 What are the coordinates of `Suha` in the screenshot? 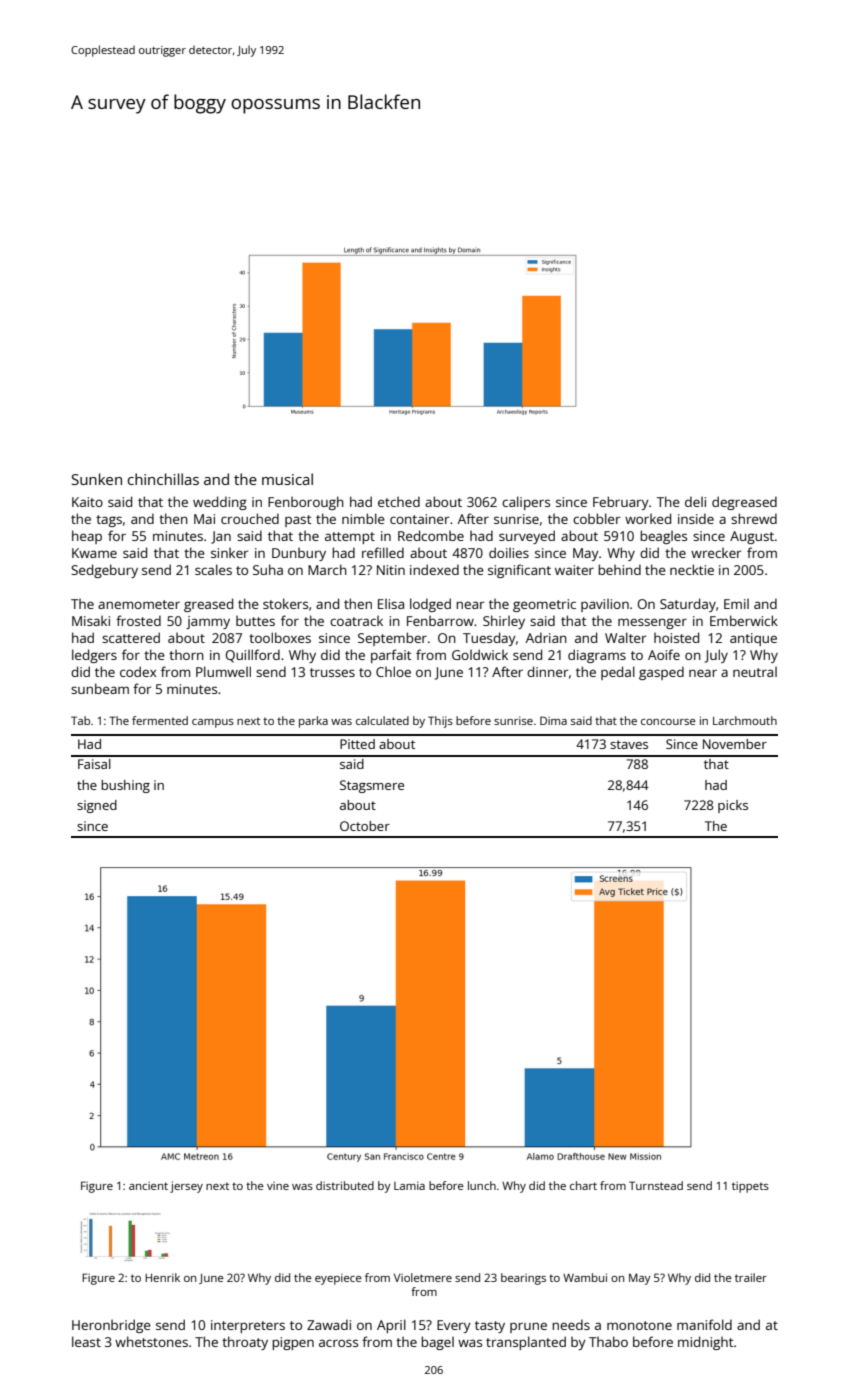 It's located at (268, 569).
